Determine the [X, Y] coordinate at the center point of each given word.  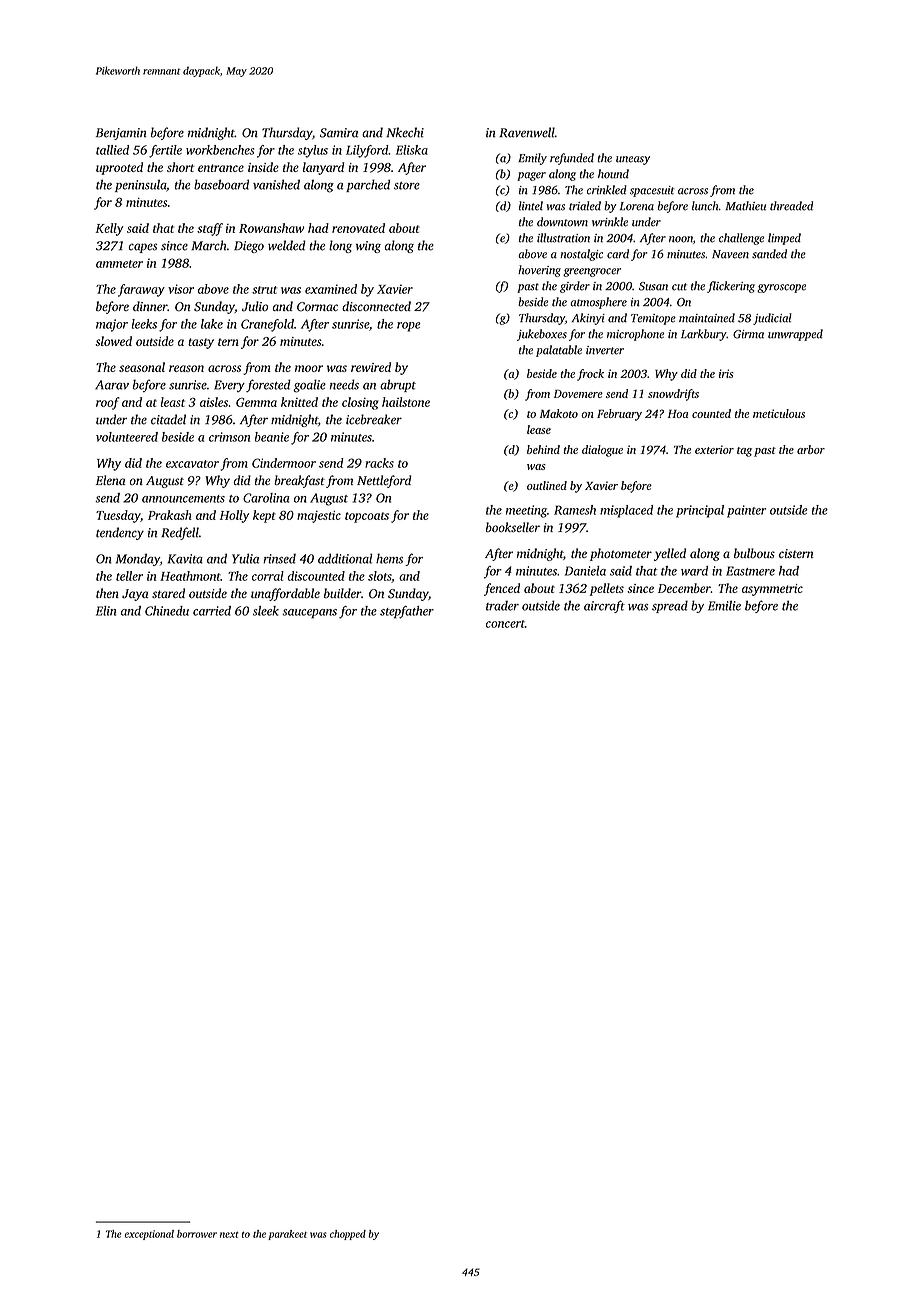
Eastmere [750, 571]
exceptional [149, 1235]
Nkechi [405, 132]
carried [212, 611]
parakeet [287, 1235]
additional [345, 558]
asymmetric [772, 590]
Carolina [266, 498]
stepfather [407, 612]
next [229, 1235]
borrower [197, 1234]
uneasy [633, 160]
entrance [221, 168]
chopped [348, 1235]
